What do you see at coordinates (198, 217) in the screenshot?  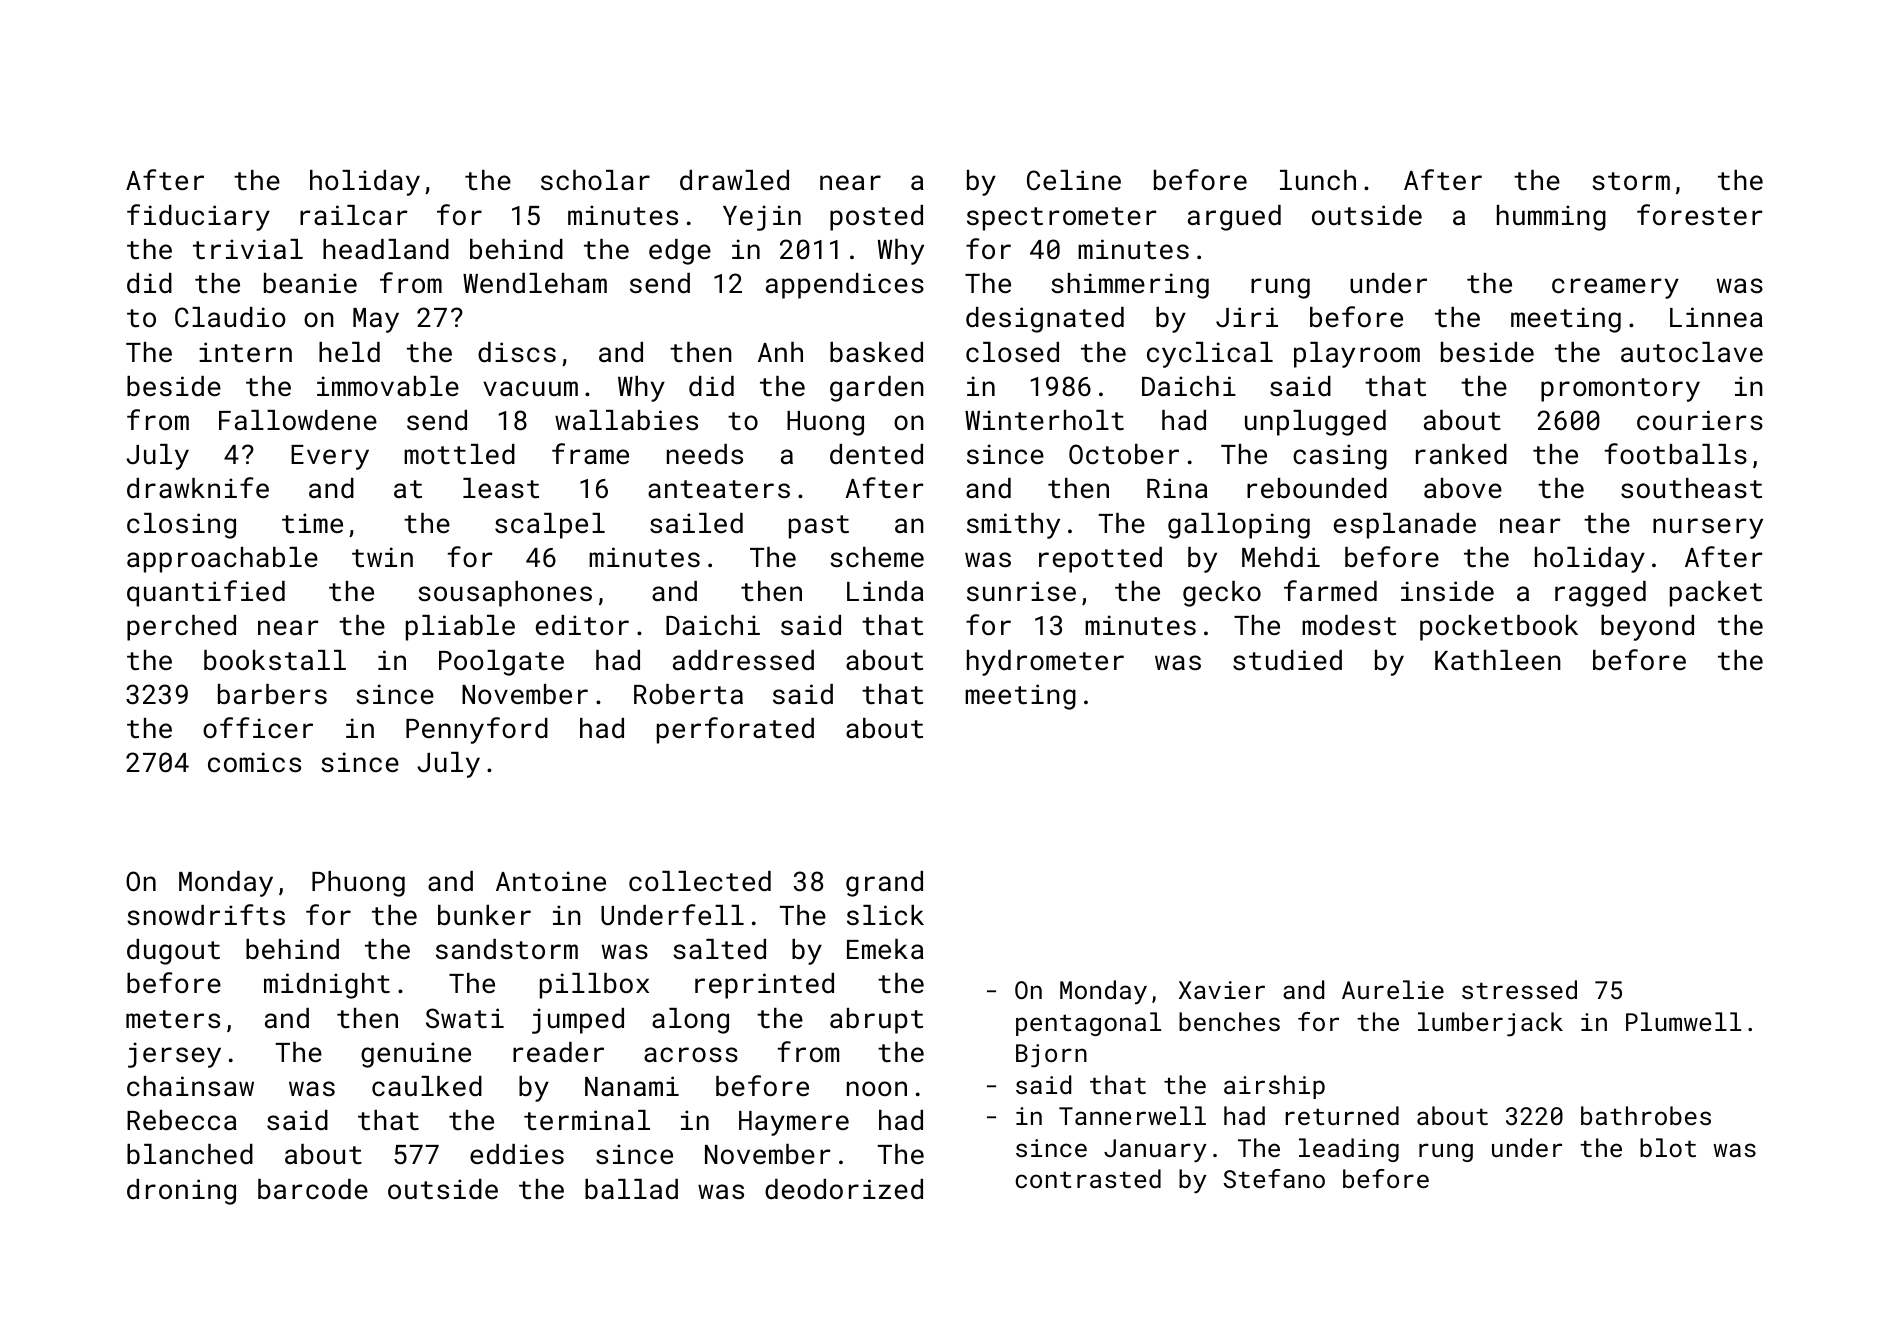 I see `fiduciary` at bounding box center [198, 217].
